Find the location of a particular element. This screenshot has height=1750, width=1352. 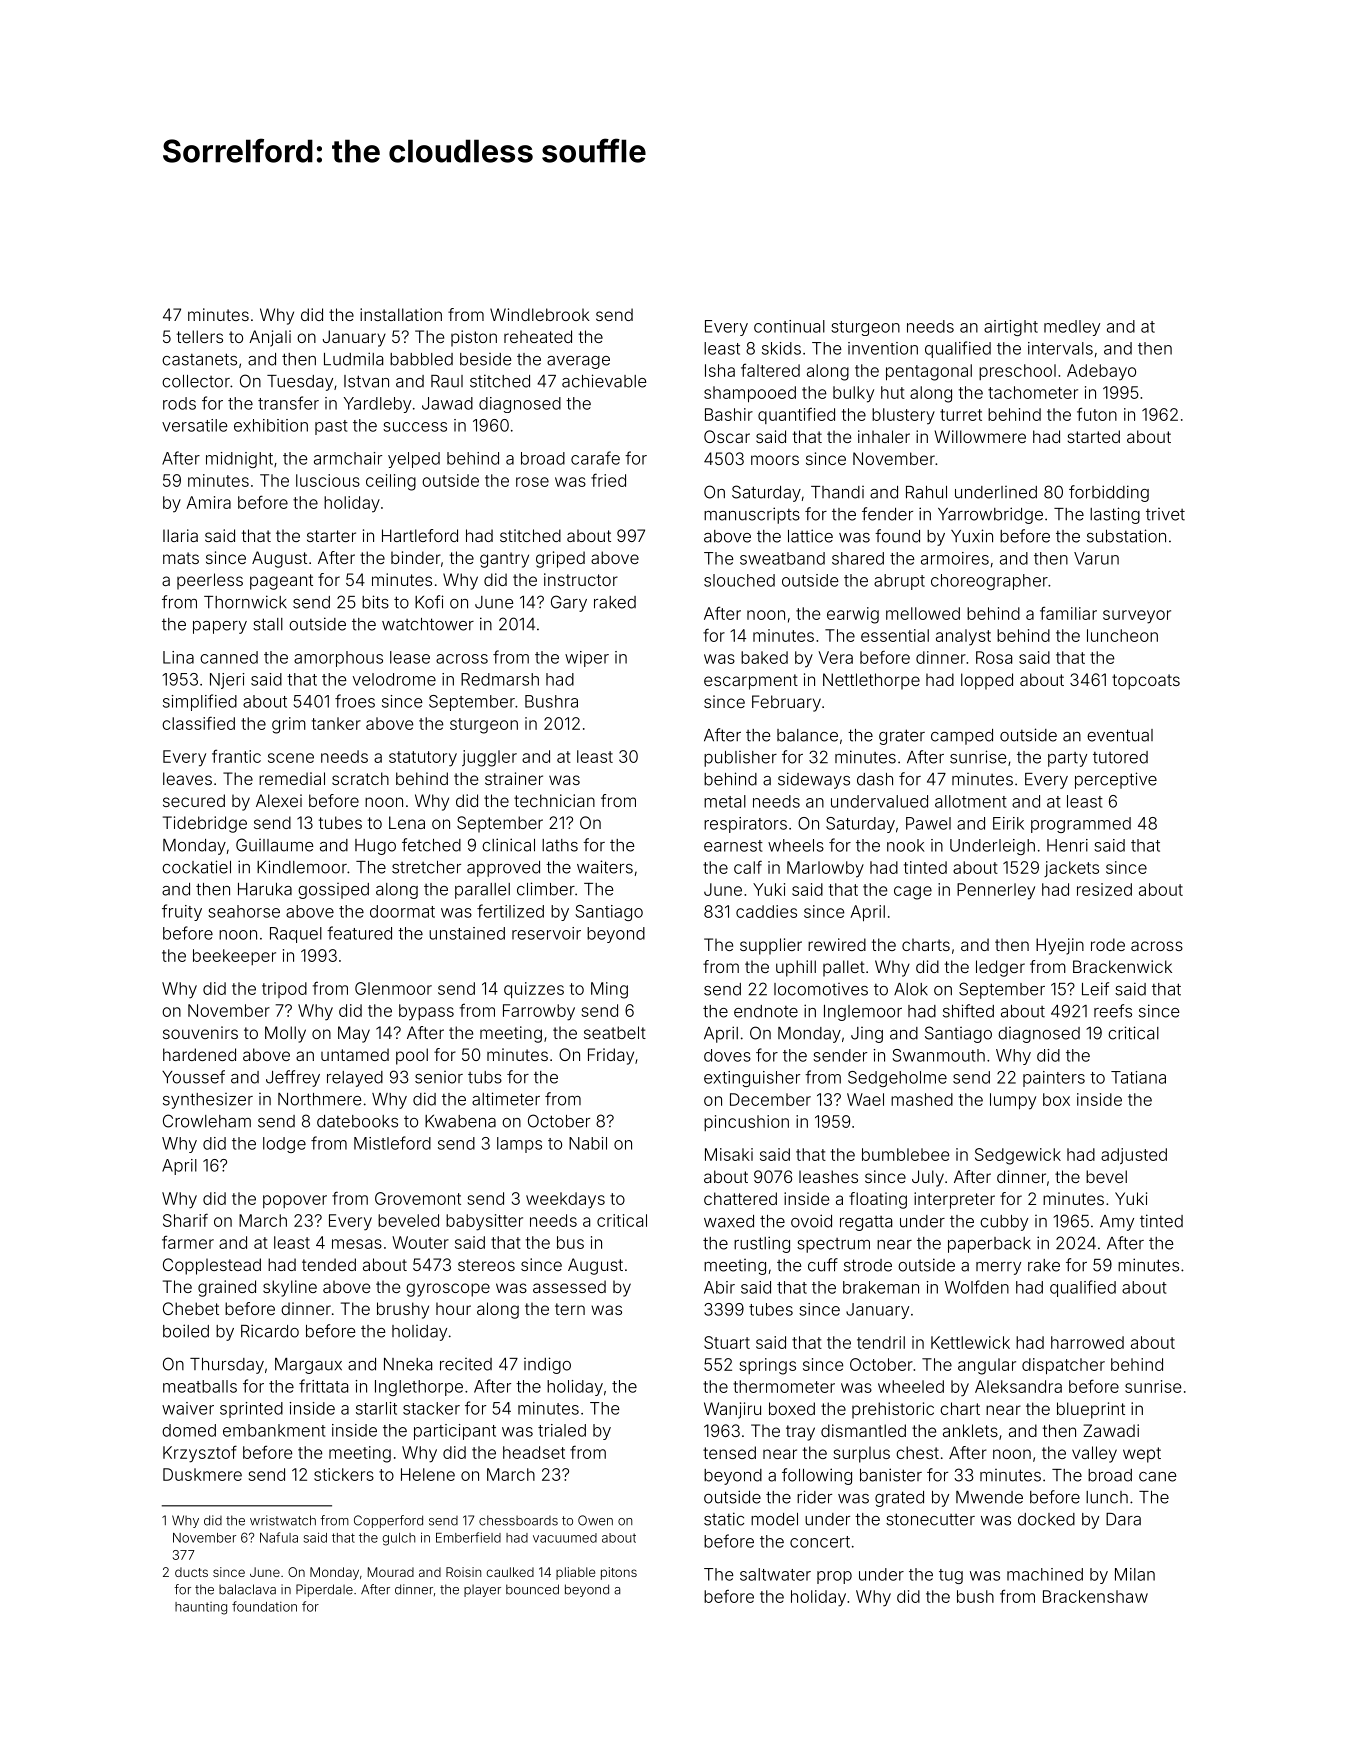

Raul is located at coordinates (447, 381).
